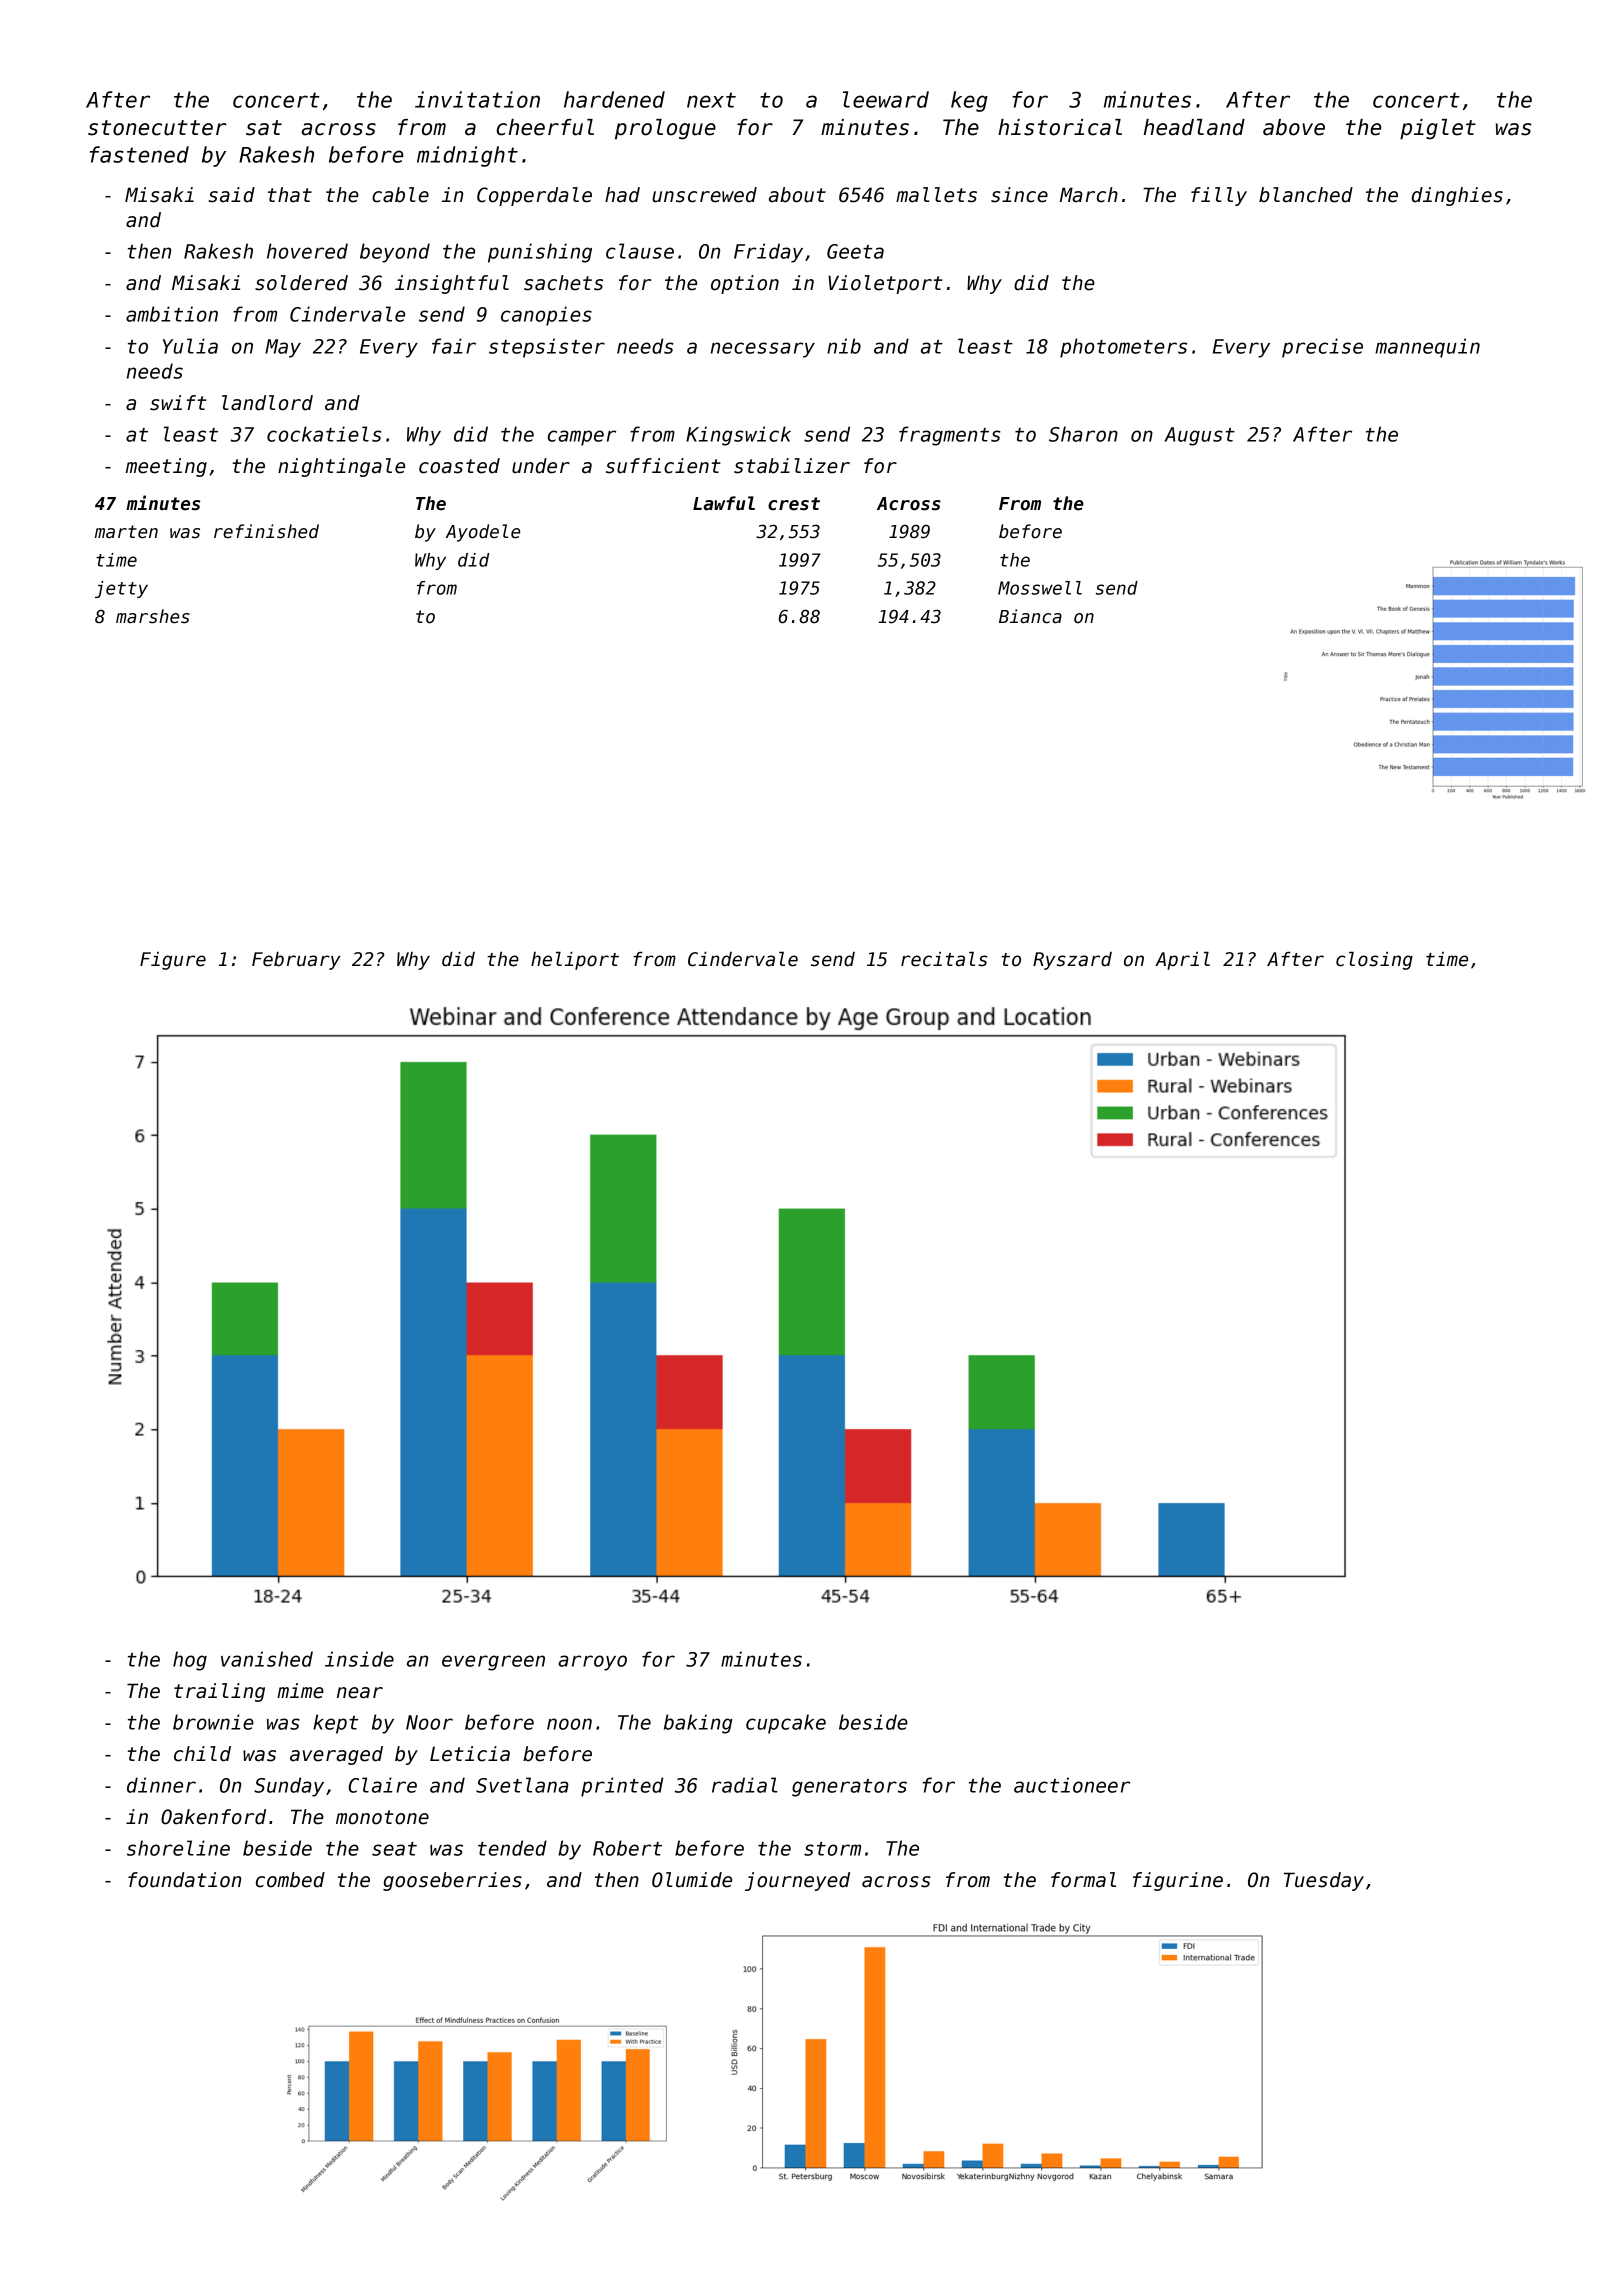 The width and height of the image is (1620, 2292). What do you see at coordinates (452, 284) in the image?
I see `insightful` at bounding box center [452, 284].
